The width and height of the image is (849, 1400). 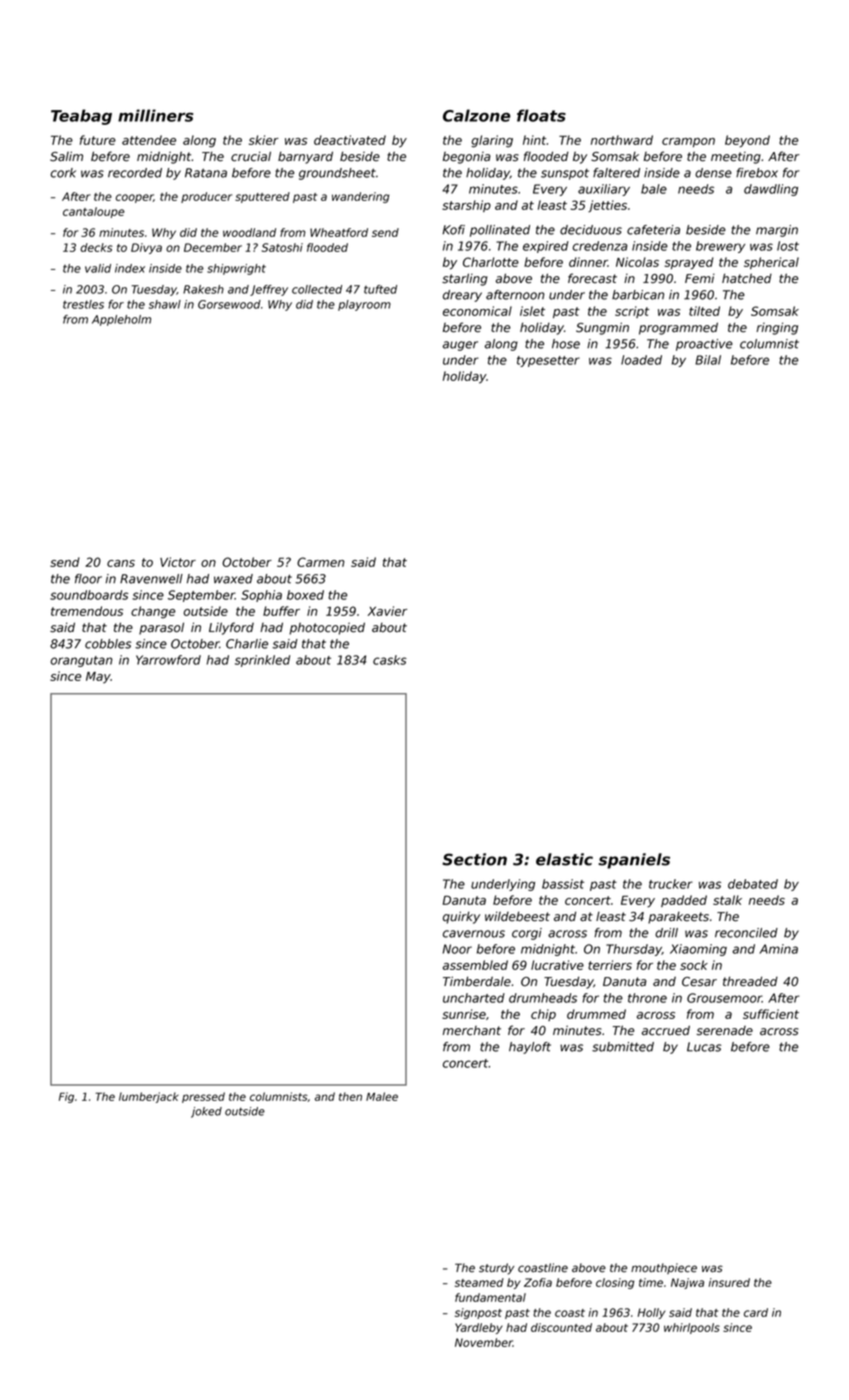 What do you see at coordinates (457, 949) in the image?
I see `Noor` at bounding box center [457, 949].
